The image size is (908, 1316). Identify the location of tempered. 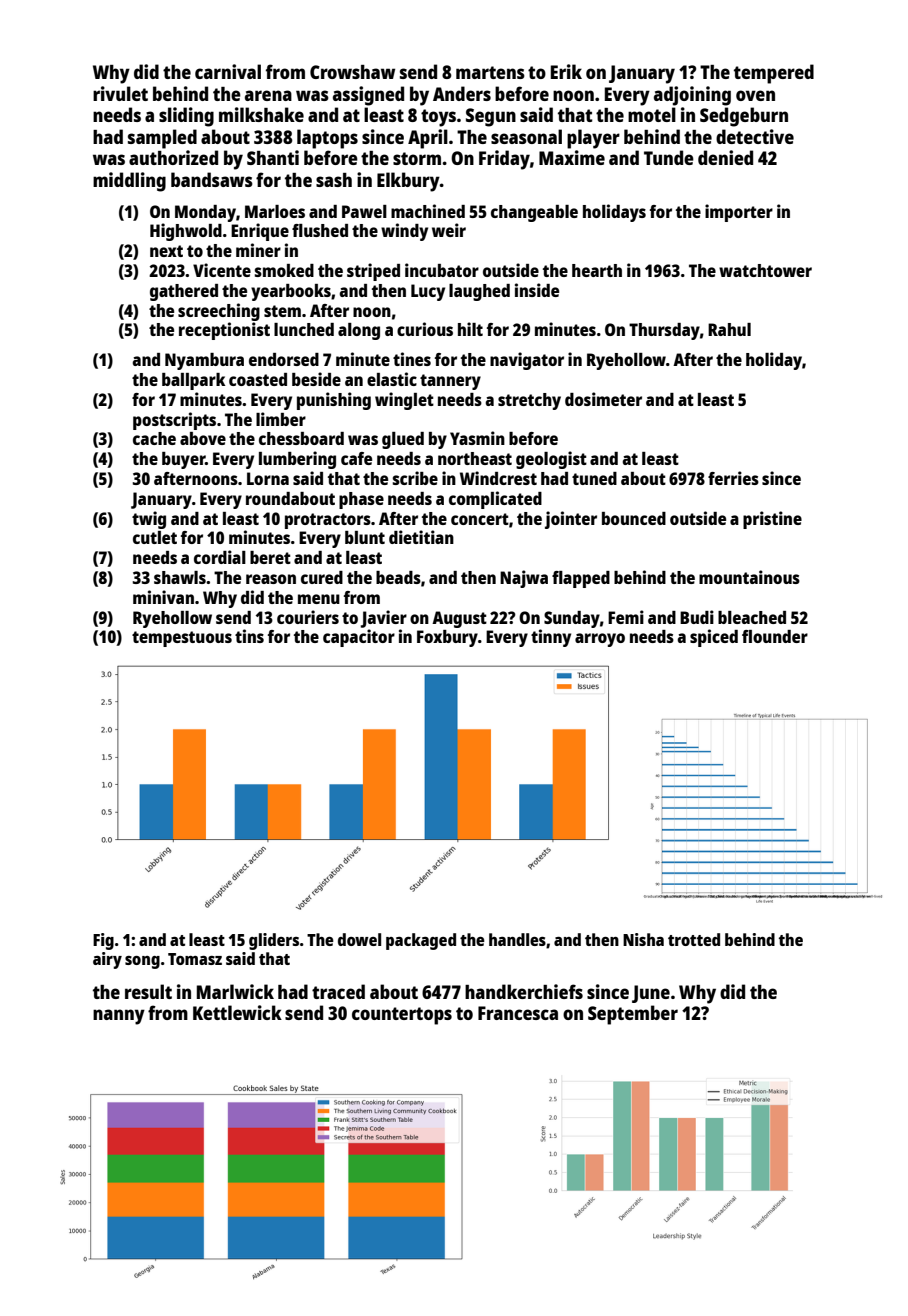
(774, 74).
